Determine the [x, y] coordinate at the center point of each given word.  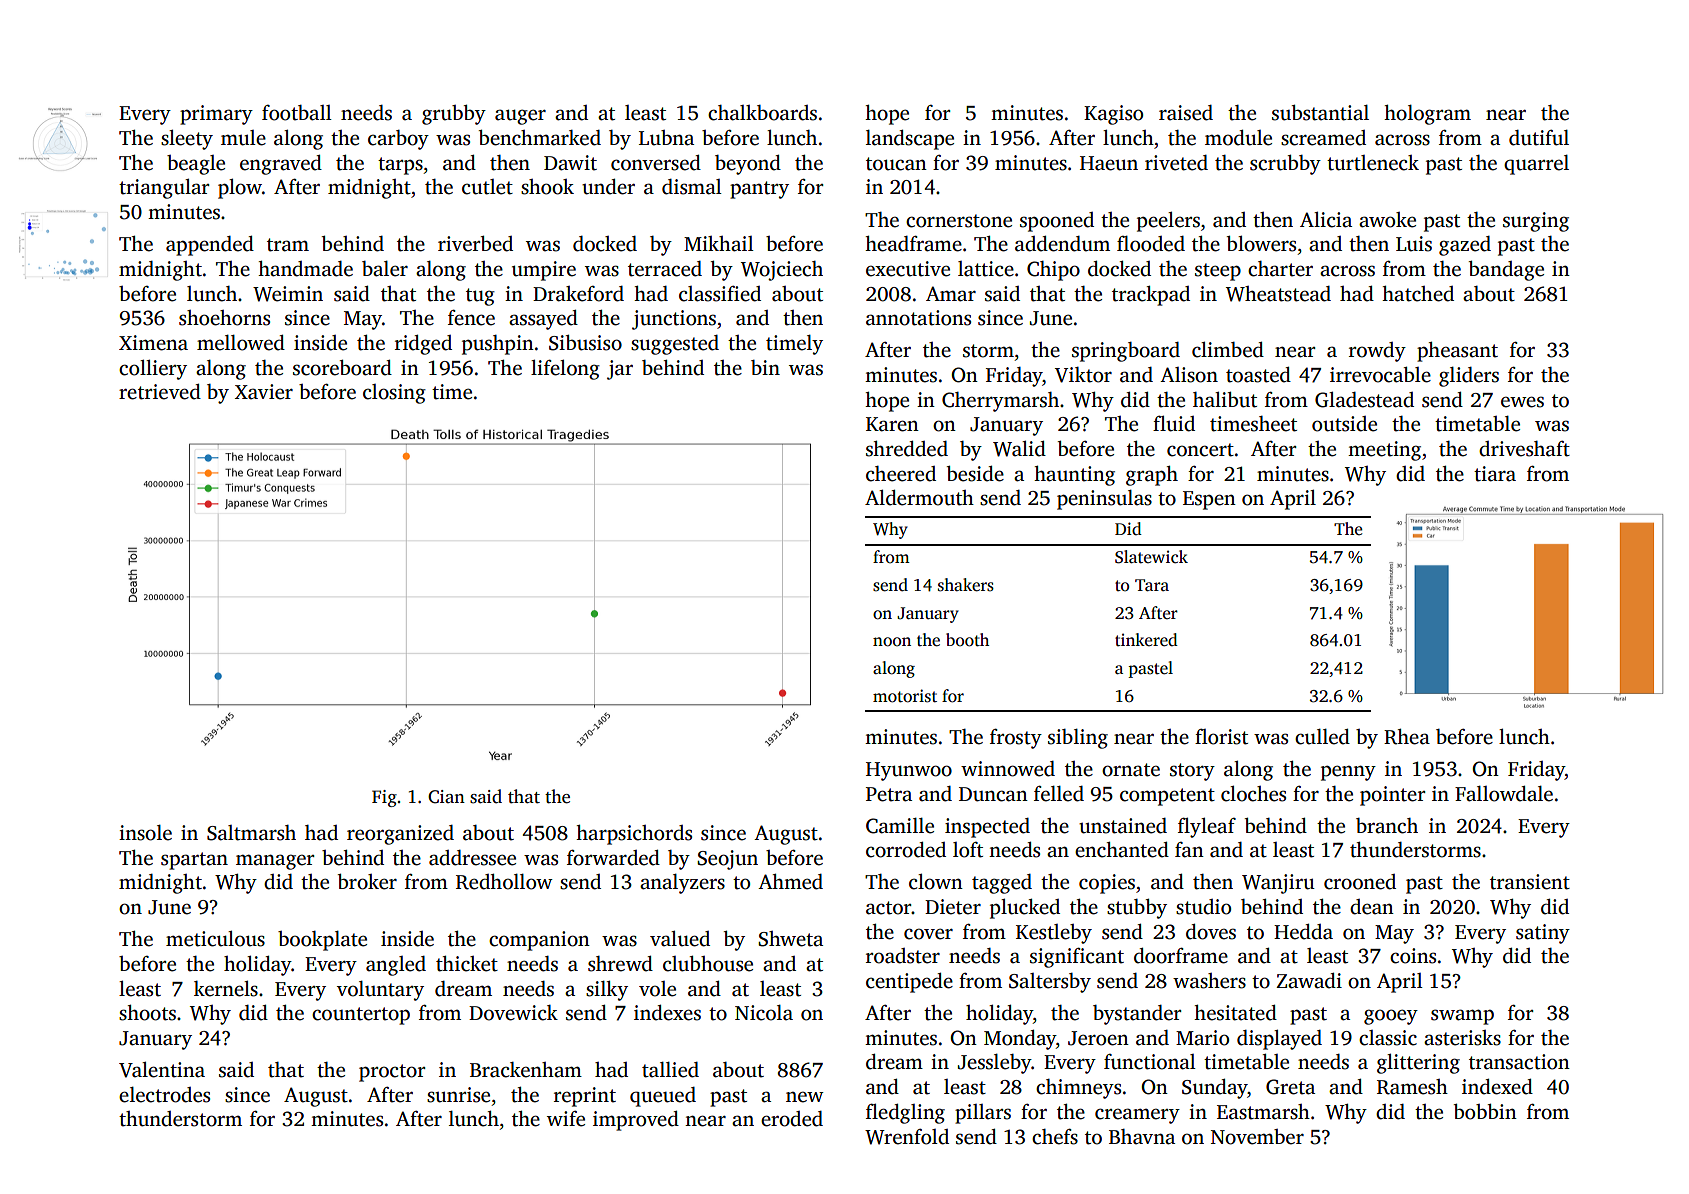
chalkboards [762, 113]
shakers [966, 585]
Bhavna [1142, 1137]
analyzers [682, 884]
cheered [901, 474]
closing [394, 394]
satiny [1543, 934]
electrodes [164, 1095]
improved [636, 1121]
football [297, 113]
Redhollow [504, 882]
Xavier [264, 392]
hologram [1427, 115]
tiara [1495, 474]
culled [1322, 737]
